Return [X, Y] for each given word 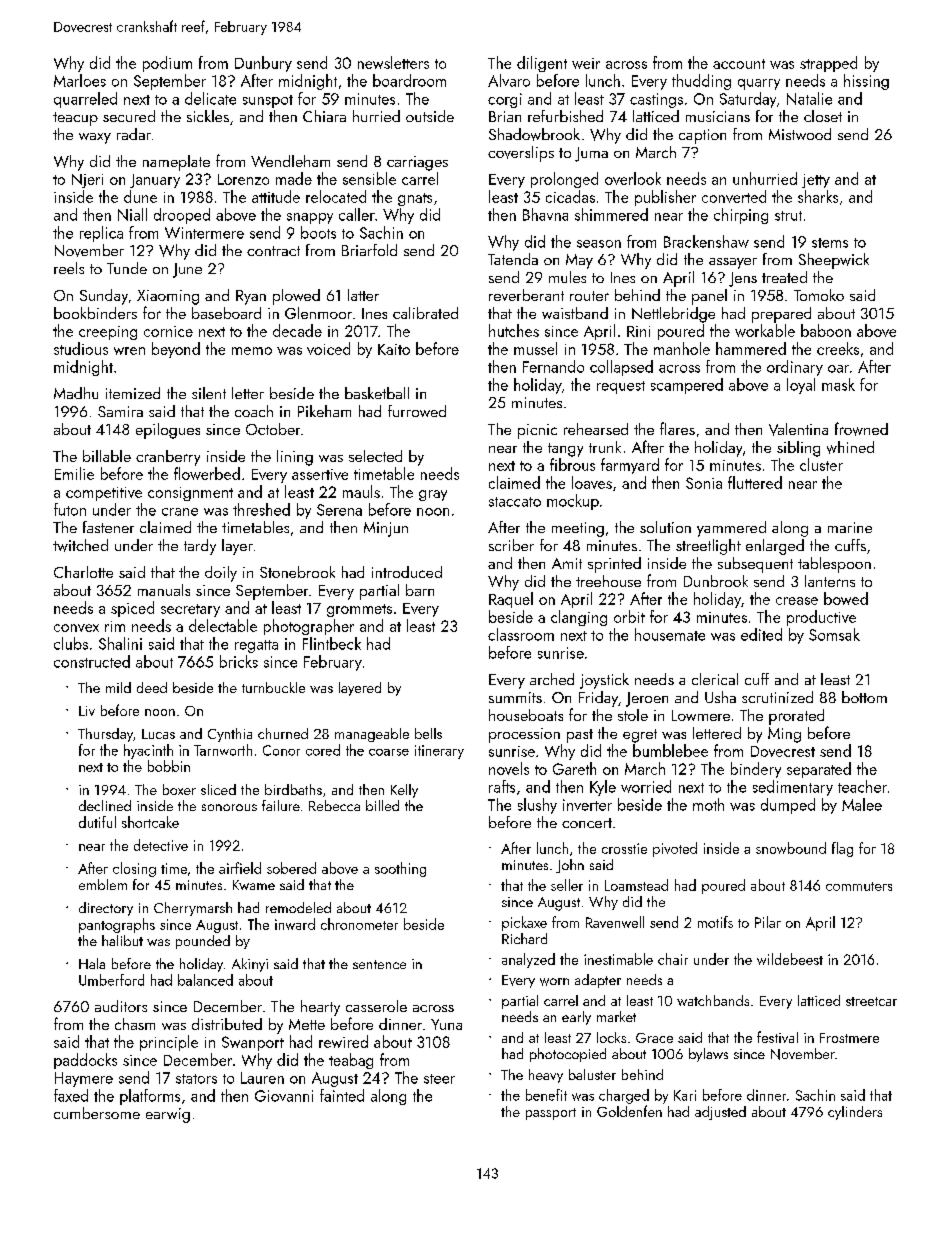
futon [70, 509]
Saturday [748, 100]
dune [140, 196]
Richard [524, 938]
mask [838, 384]
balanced [205, 980]
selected [375, 456]
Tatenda [513, 259]
